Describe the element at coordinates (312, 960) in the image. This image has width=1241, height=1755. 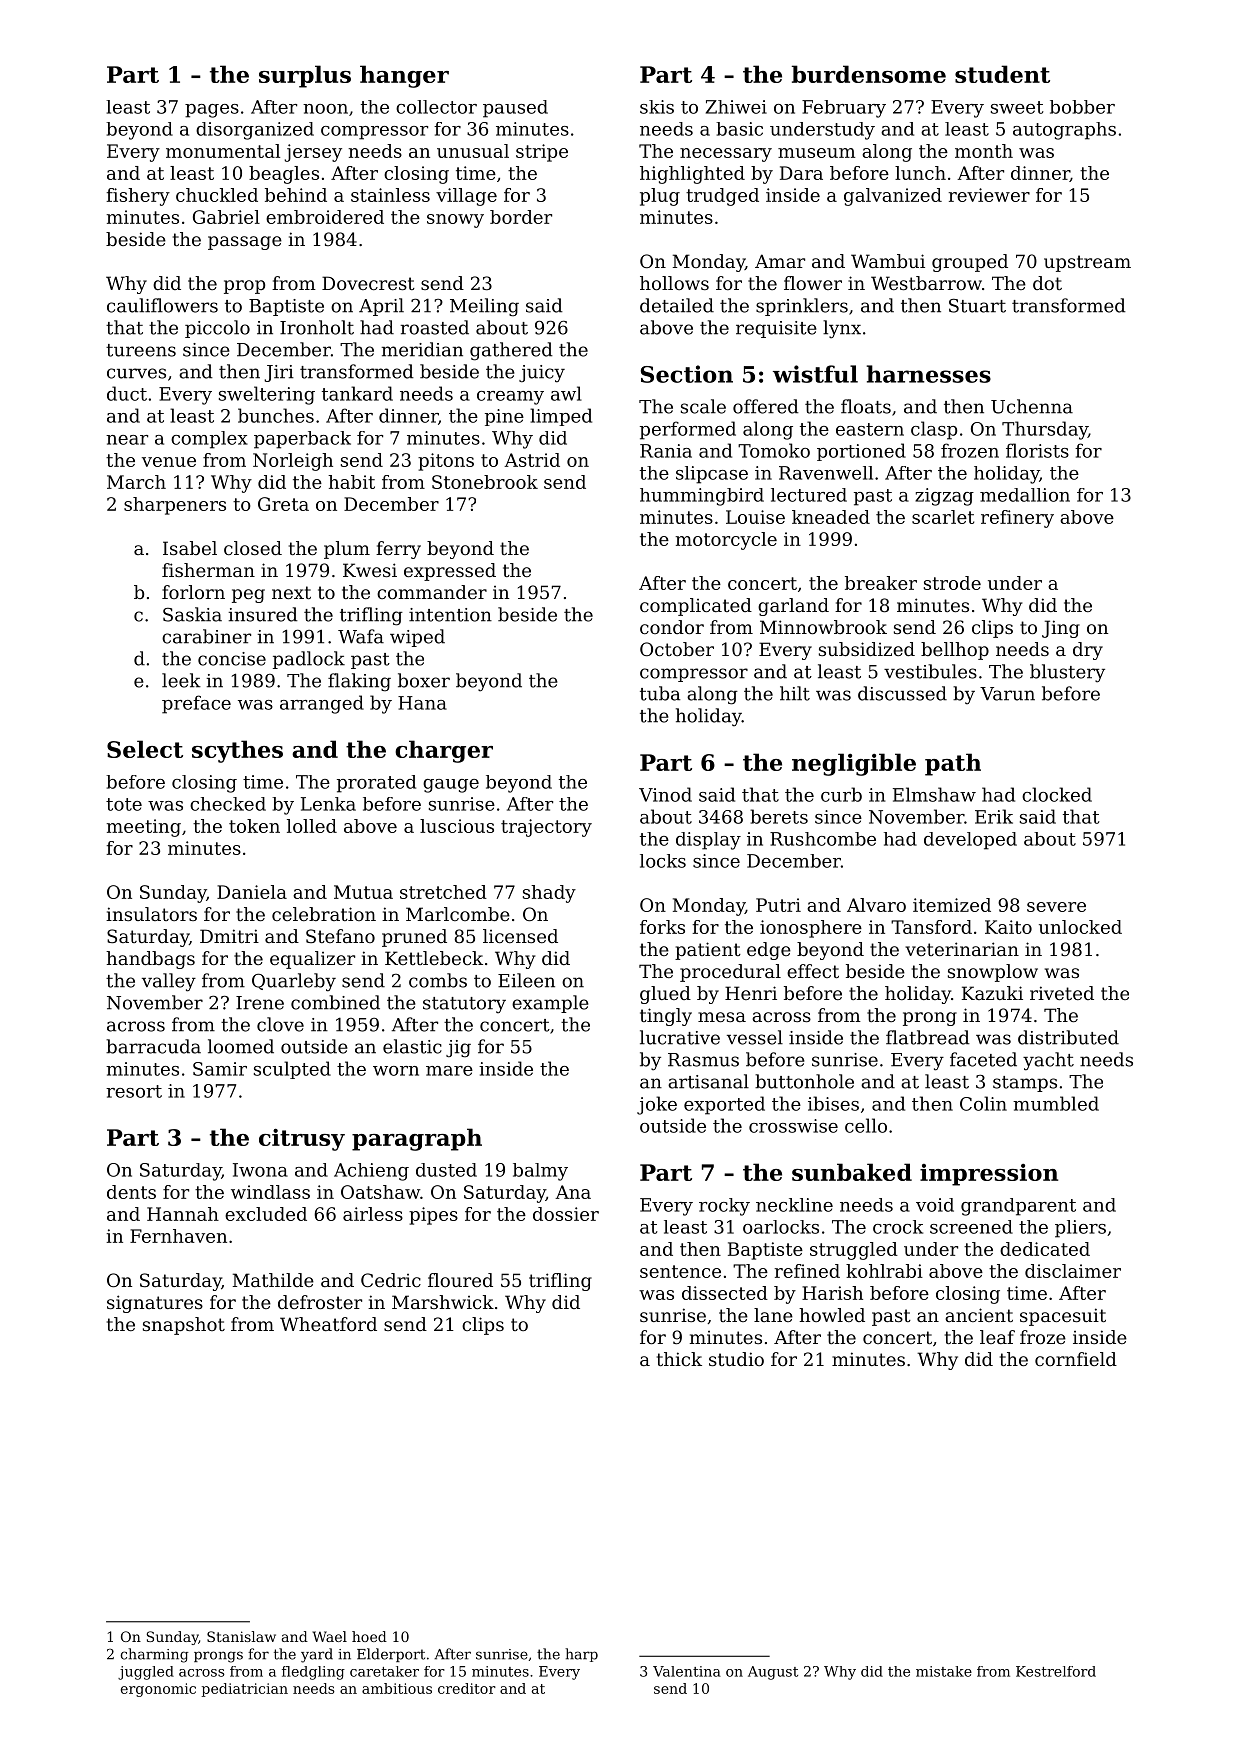
I see `equalizer` at that location.
